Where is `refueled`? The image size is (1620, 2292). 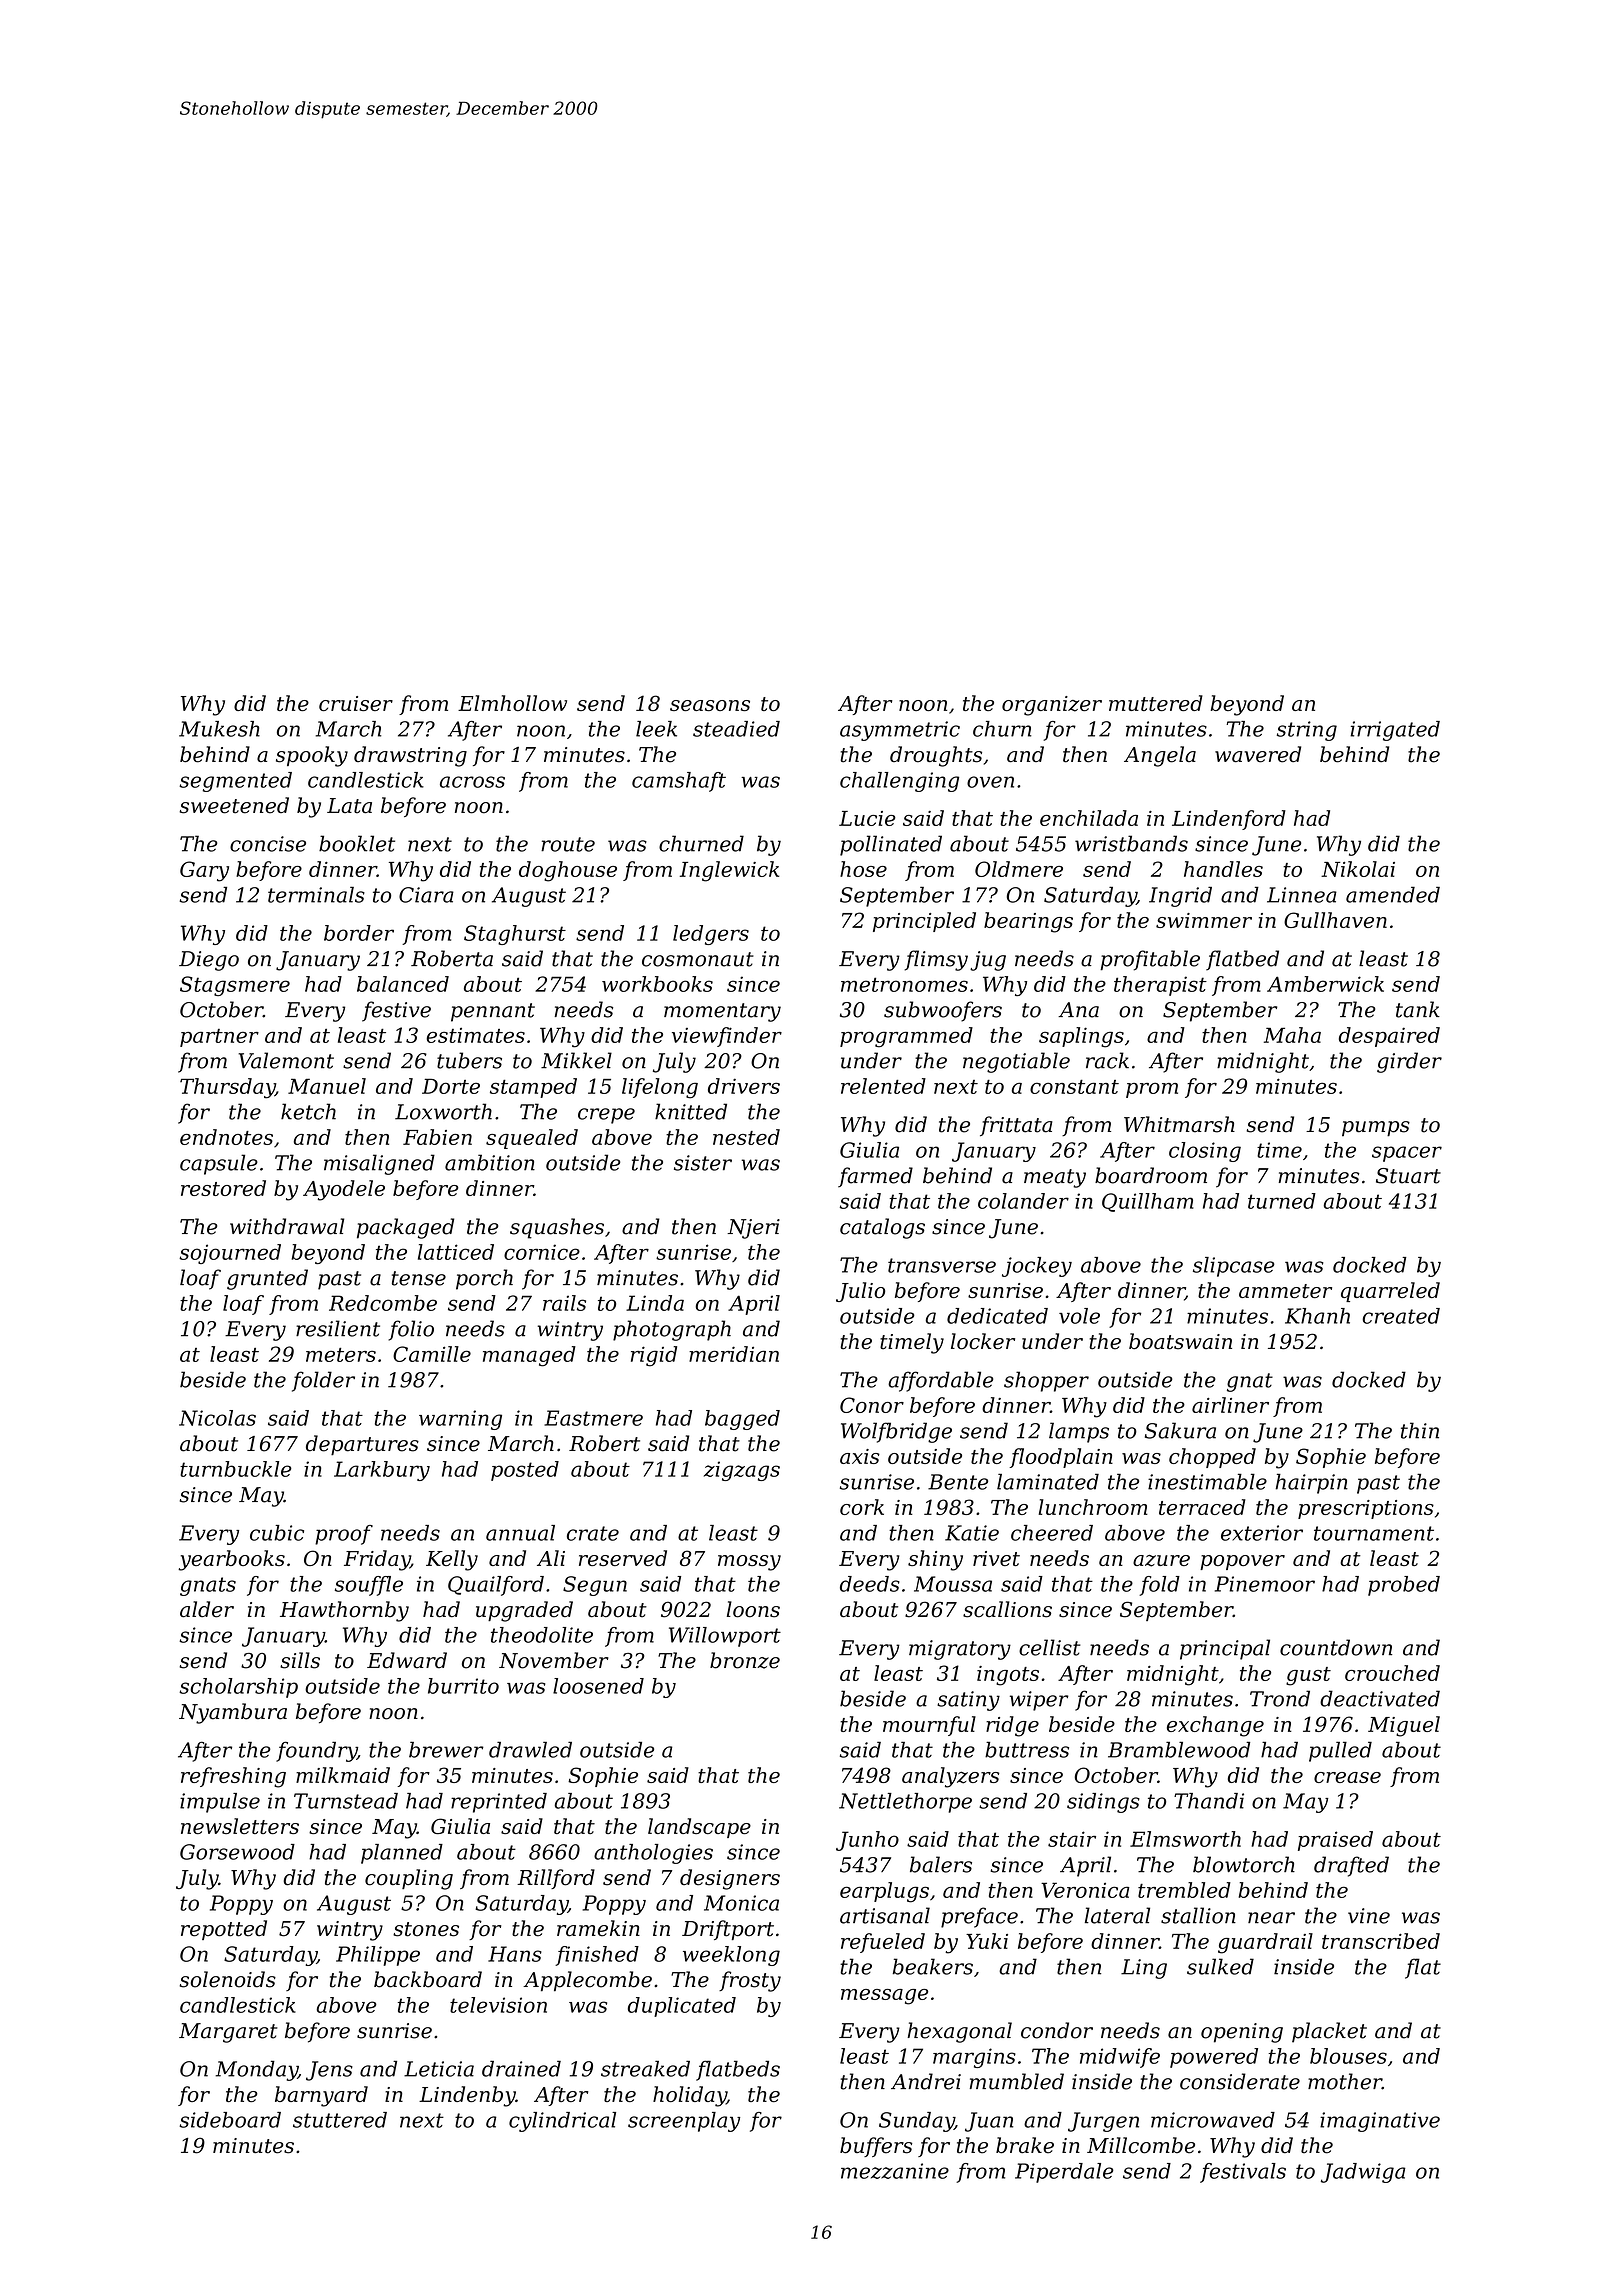 refueled is located at coordinates (883, 1943).
